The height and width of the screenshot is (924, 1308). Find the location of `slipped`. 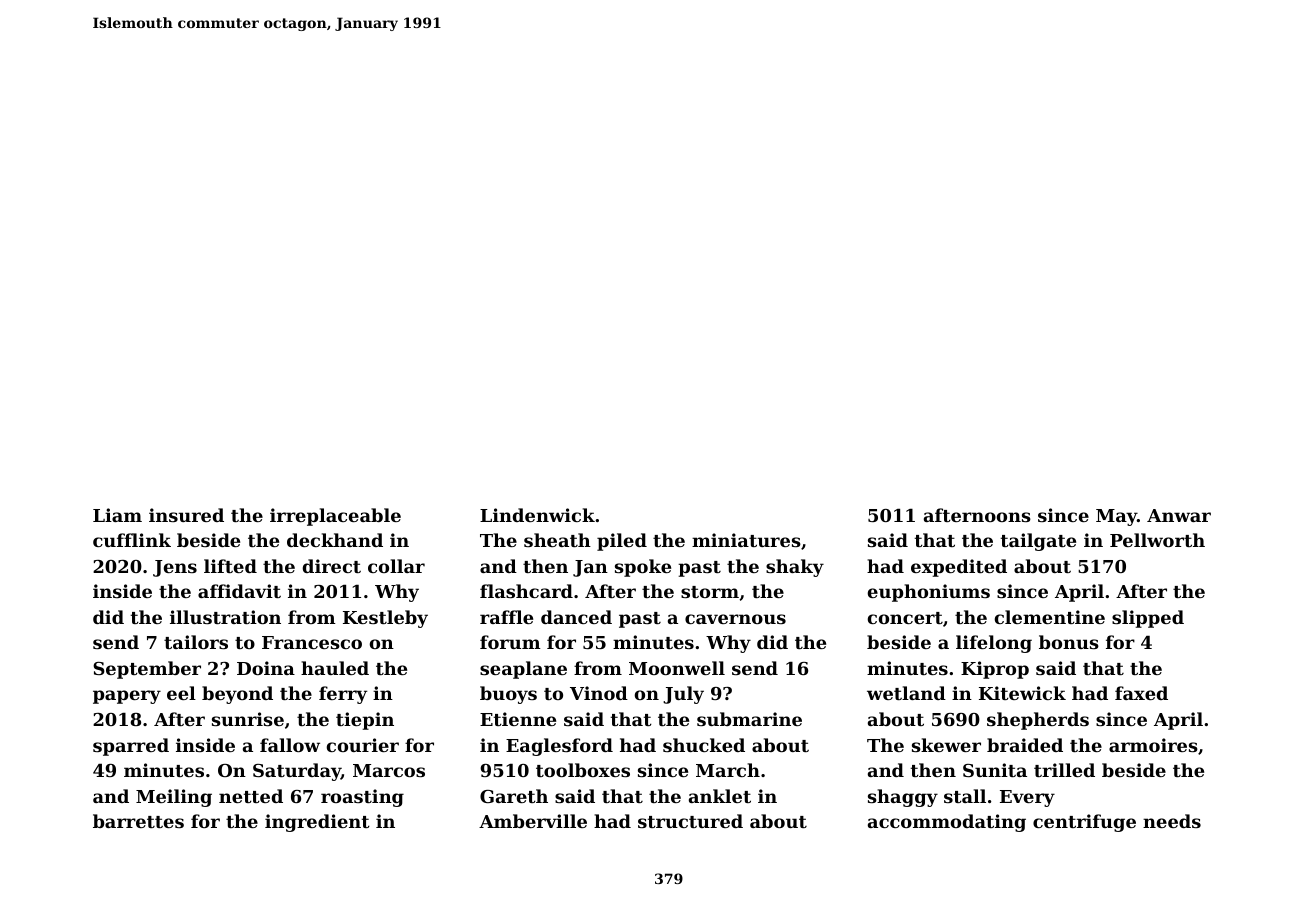

slipped is located at coordinates (1148, 619).
